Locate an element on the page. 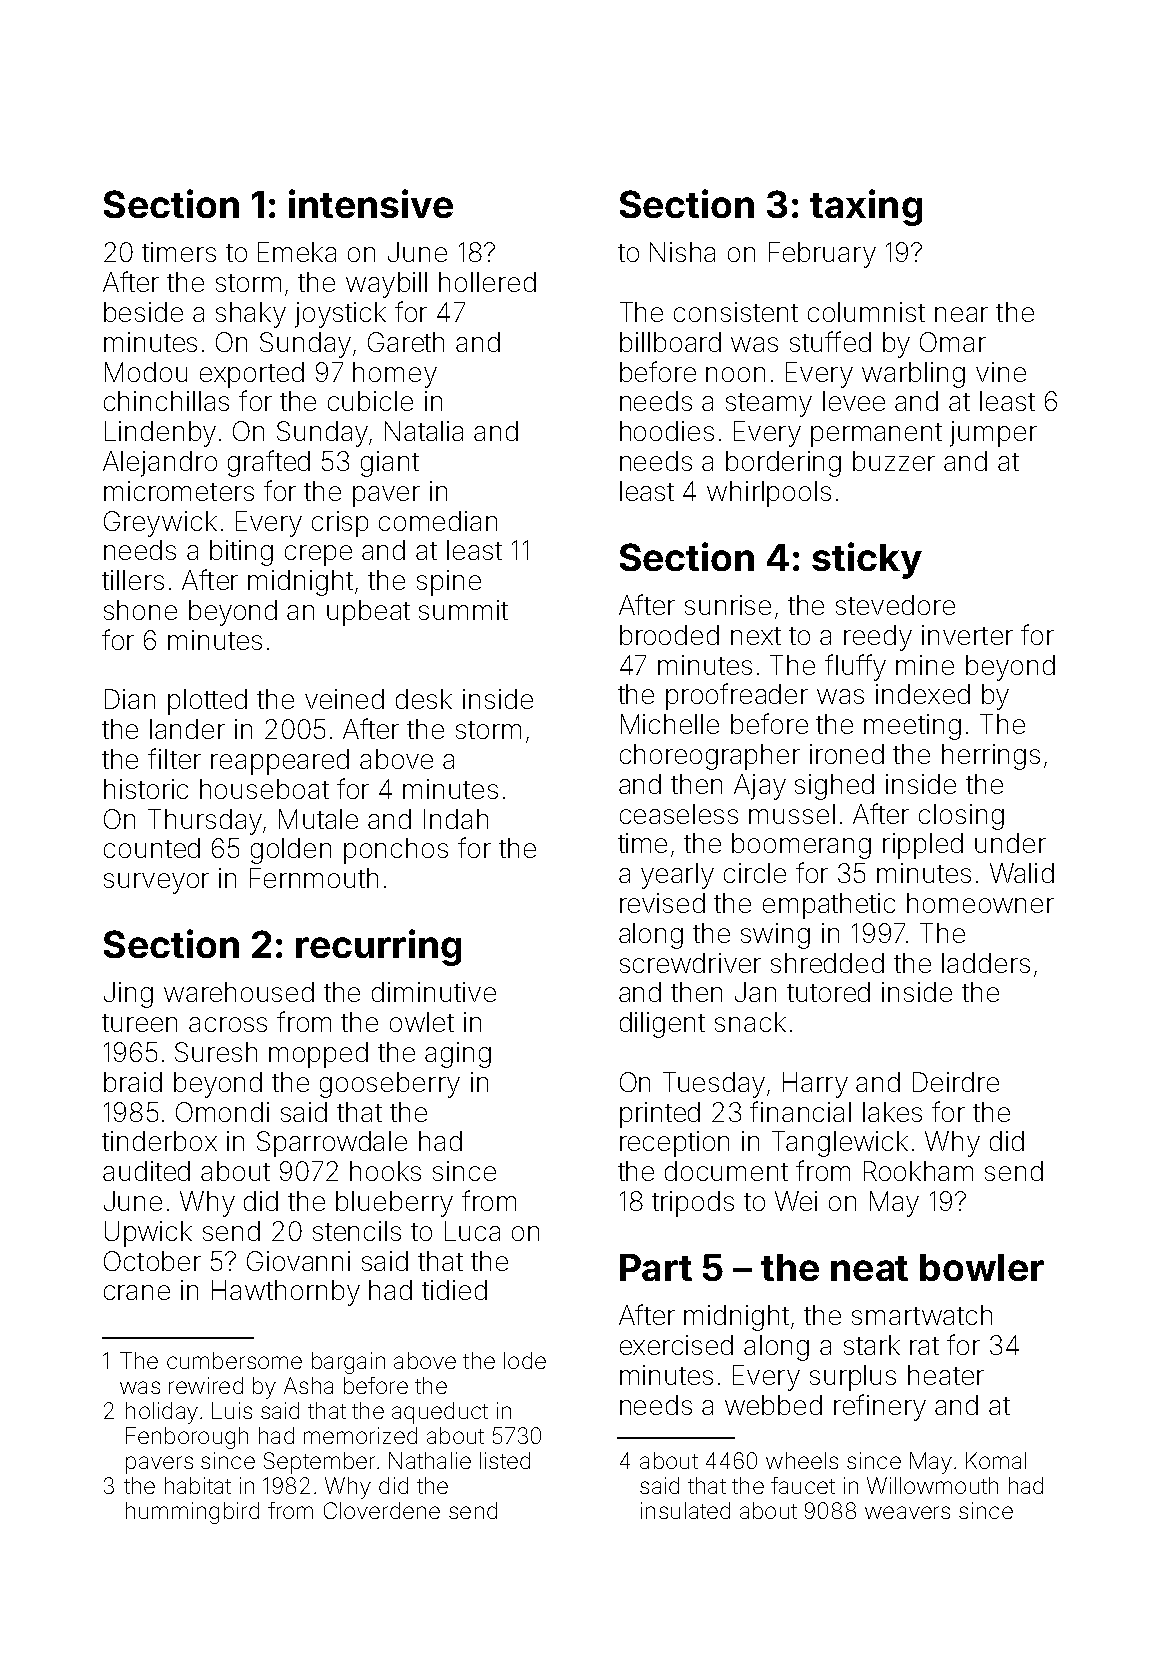  Deirdre is located at coordinates (956, 1082).
